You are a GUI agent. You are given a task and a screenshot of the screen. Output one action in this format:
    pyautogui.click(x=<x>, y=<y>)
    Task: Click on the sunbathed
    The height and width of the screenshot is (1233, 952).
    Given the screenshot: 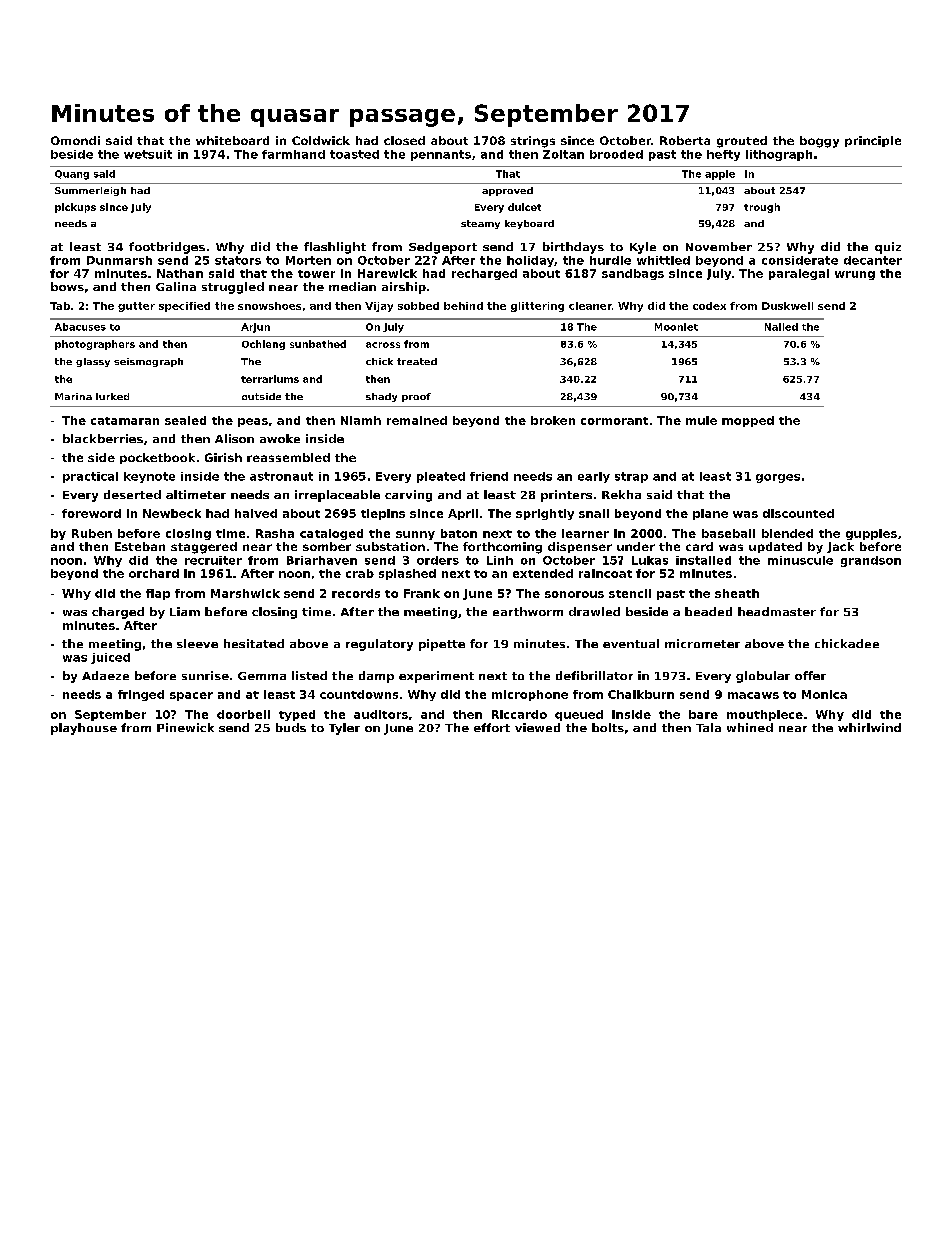 What is the action you would take?
    pyautogui.click(x=318, y=344)
